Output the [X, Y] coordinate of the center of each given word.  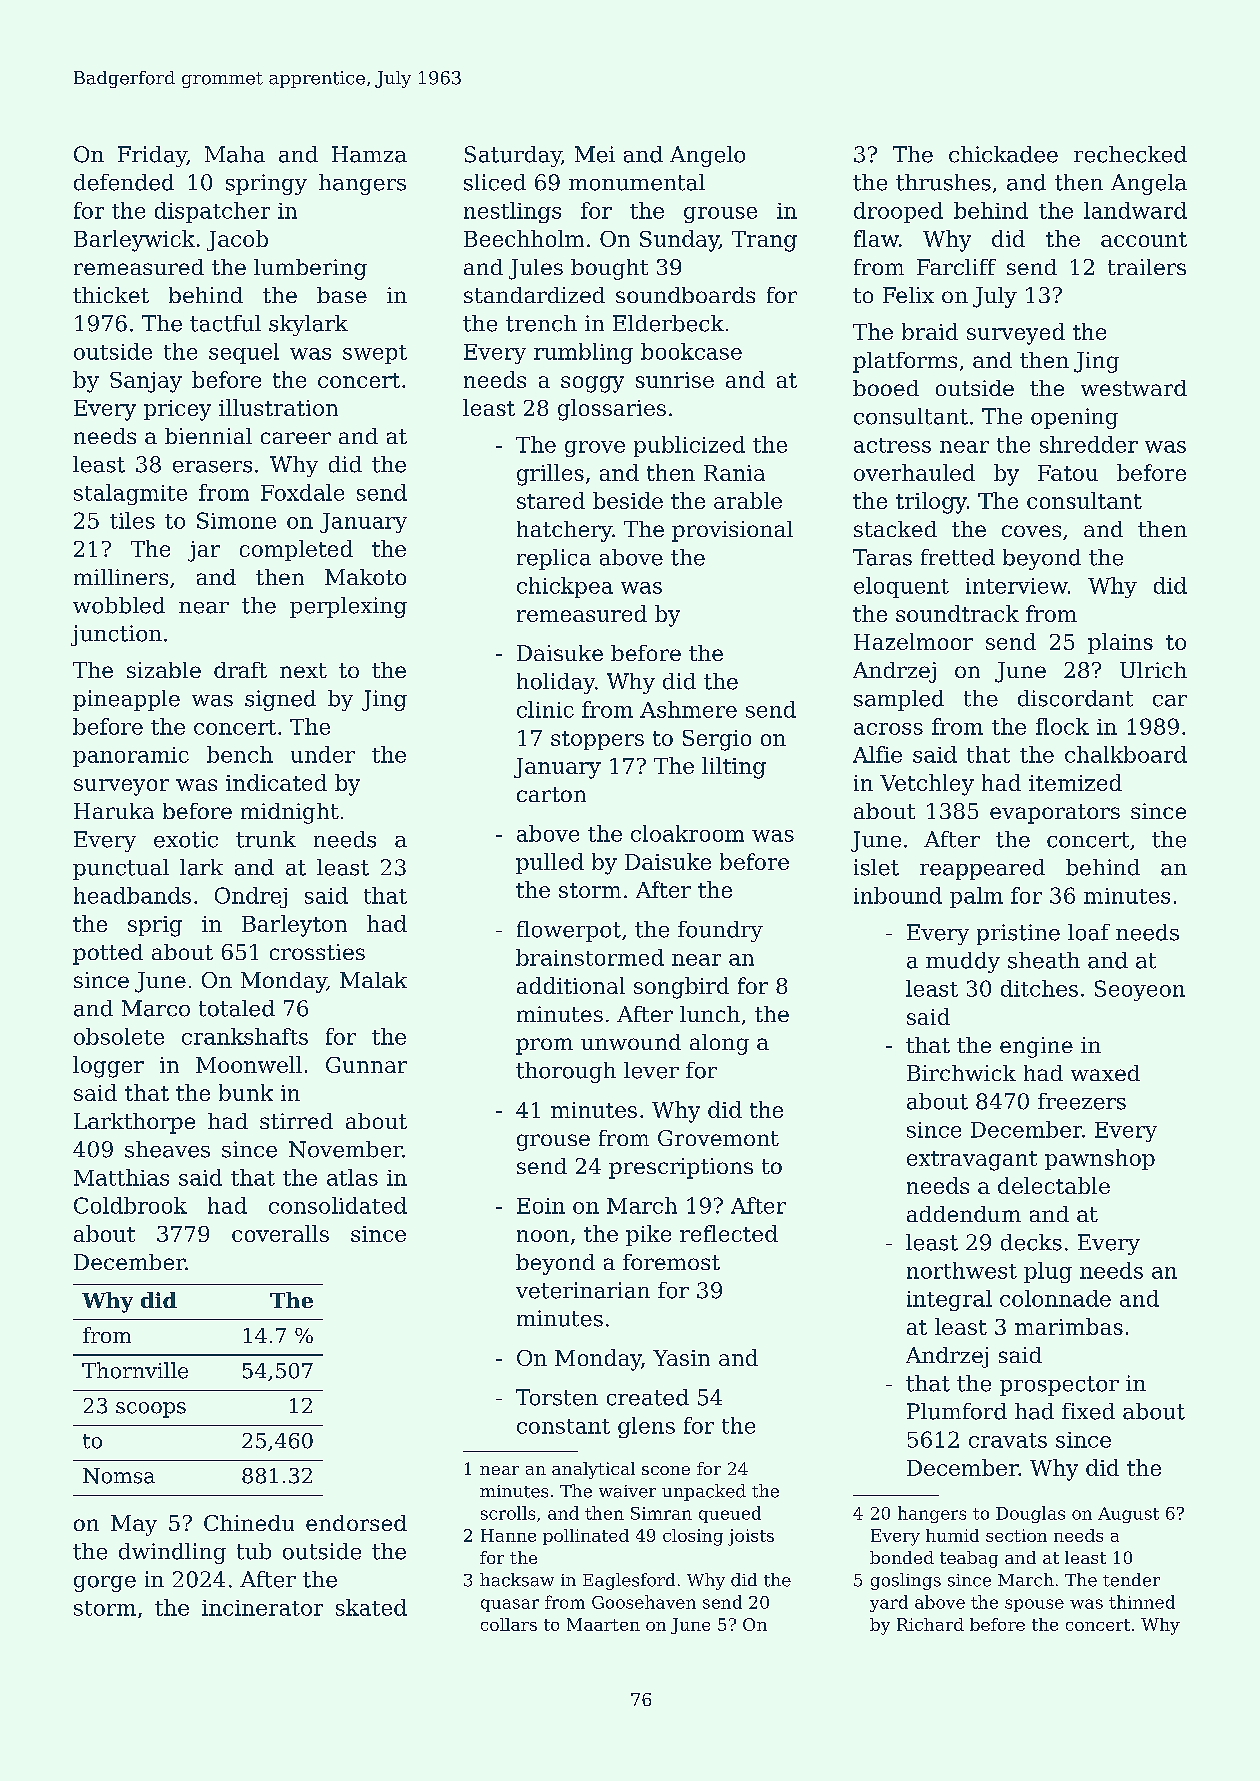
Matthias [121, 1177]
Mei [595, 154]
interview [1017, 586]
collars [509, 1624]
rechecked [1130, 154]
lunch [710, 1014]
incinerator [262, 1608]
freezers [1082, 1101]
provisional [732, 531]
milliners [121, 577]
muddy [963, 962]
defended [124, 182]
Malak [373, 980]
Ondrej [251, 897]
